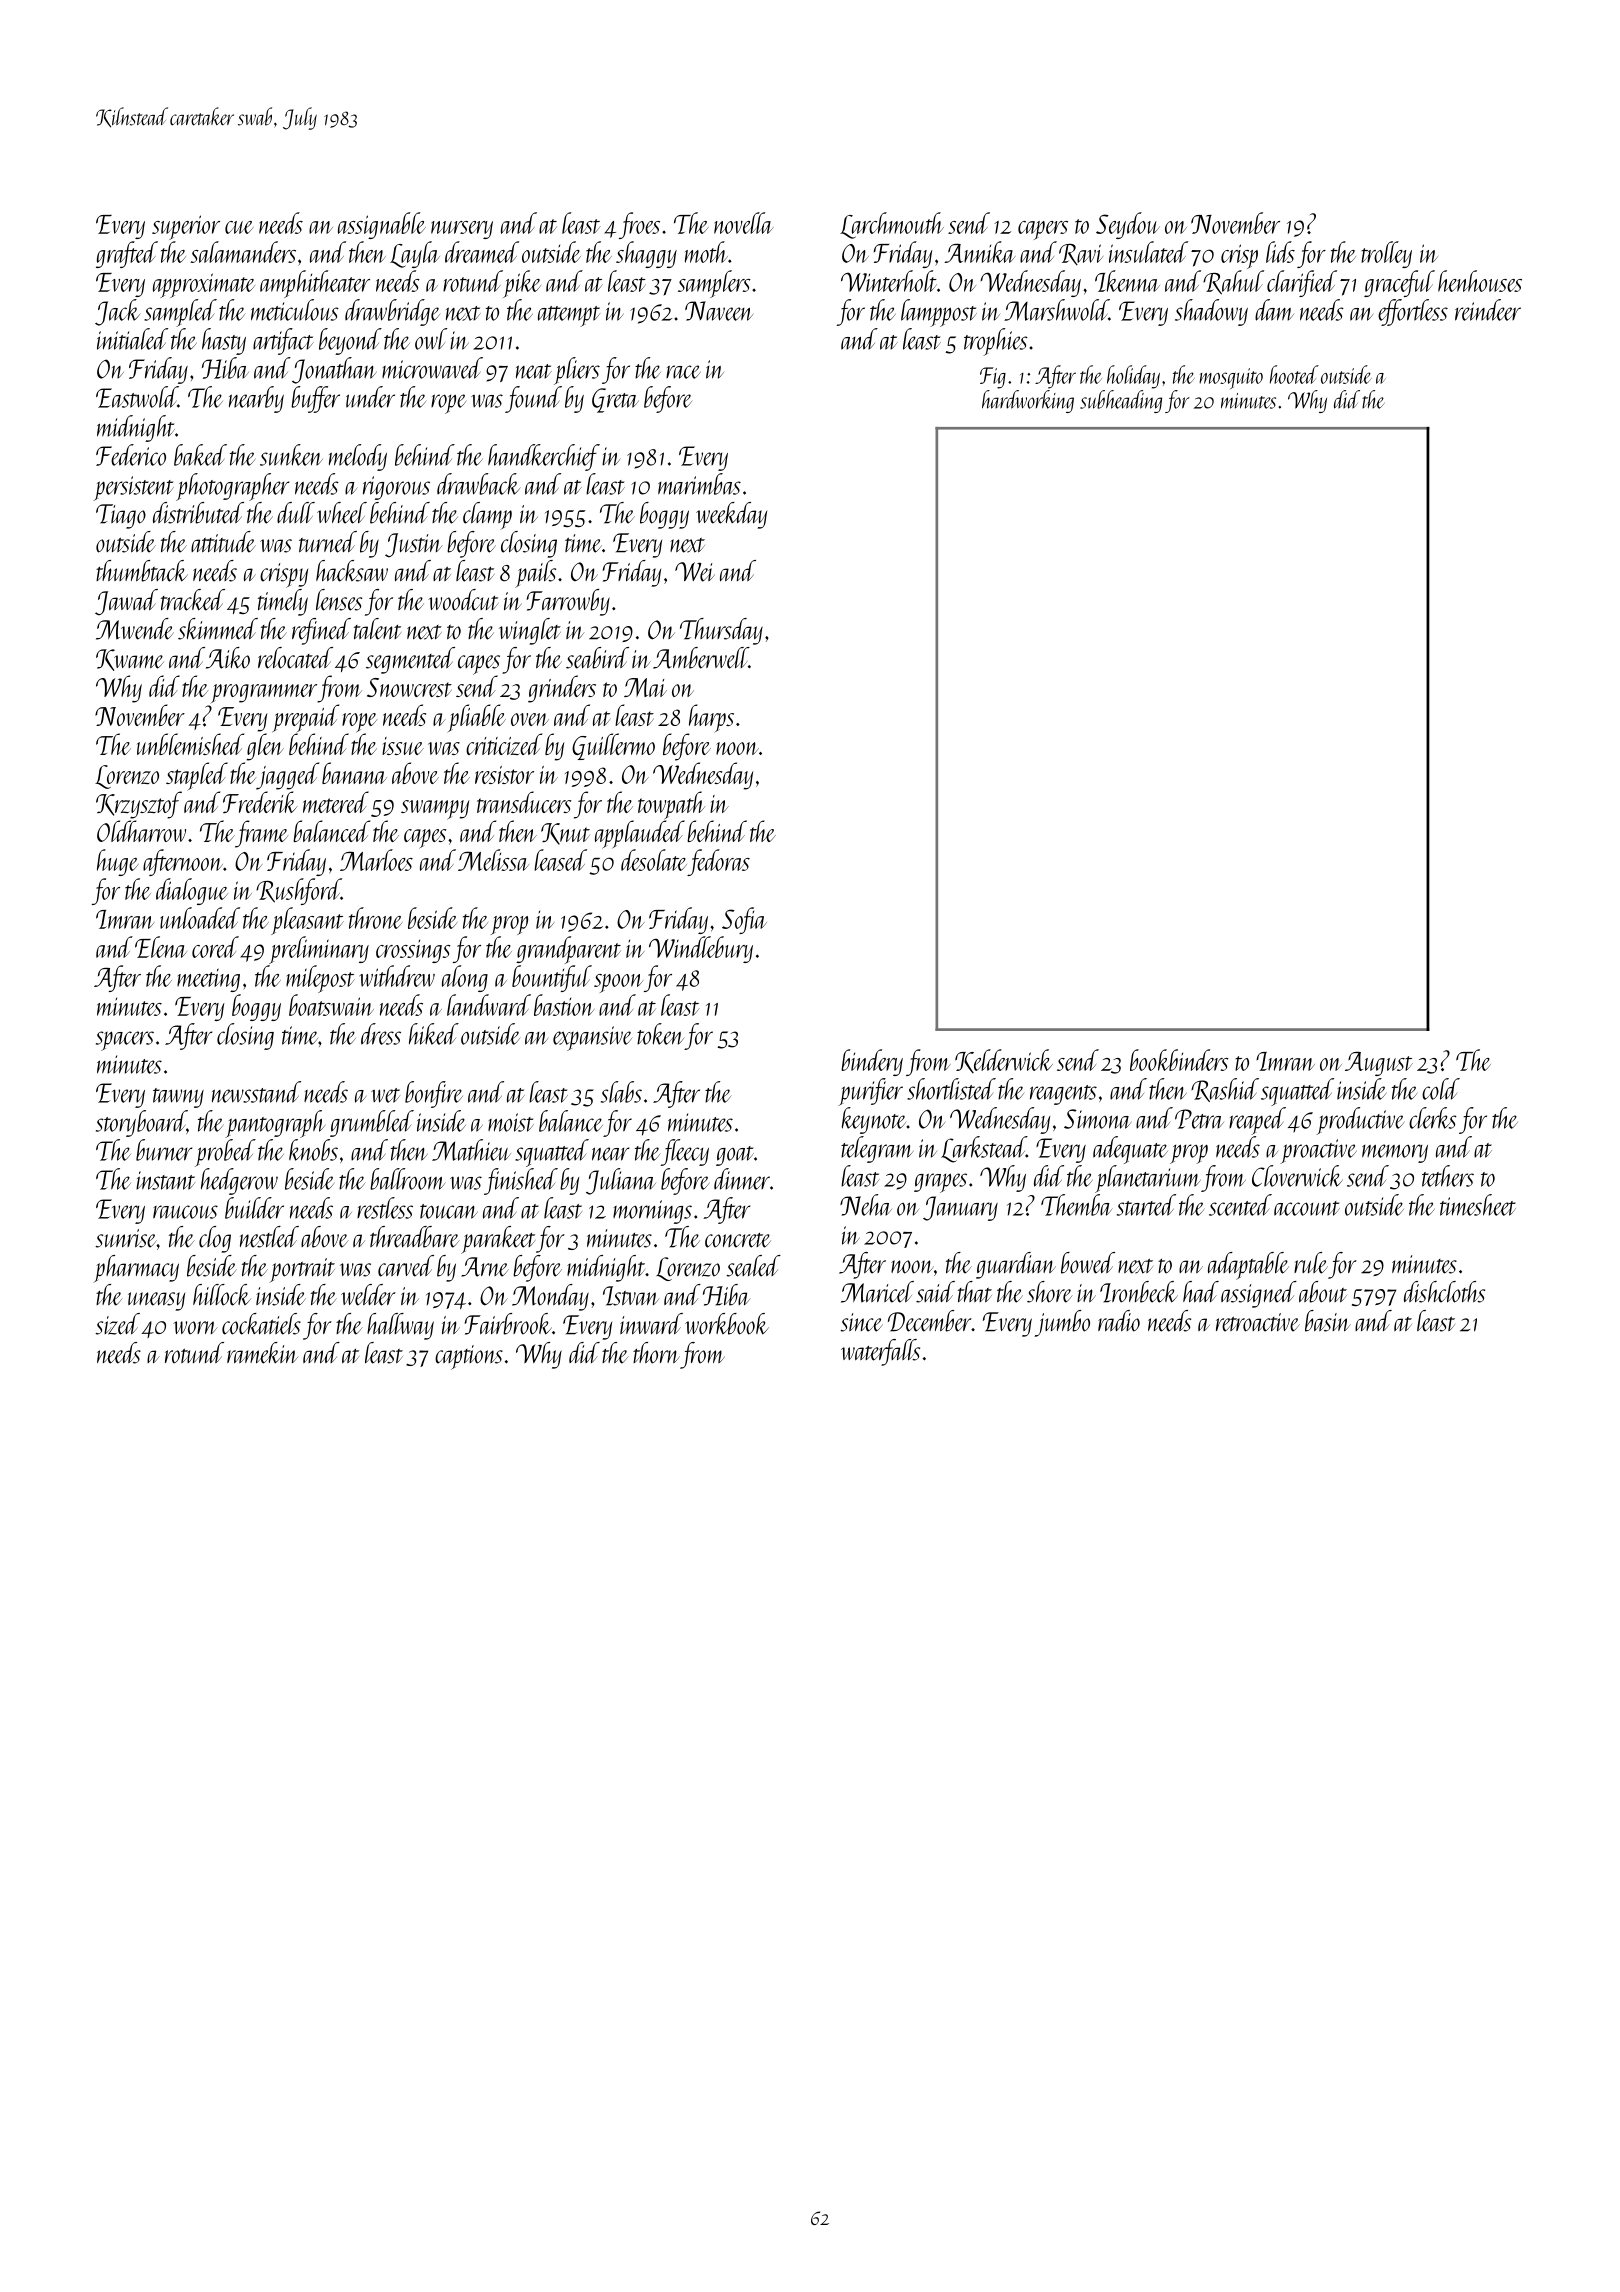  I want to click on probed, so click(225, 1153).
